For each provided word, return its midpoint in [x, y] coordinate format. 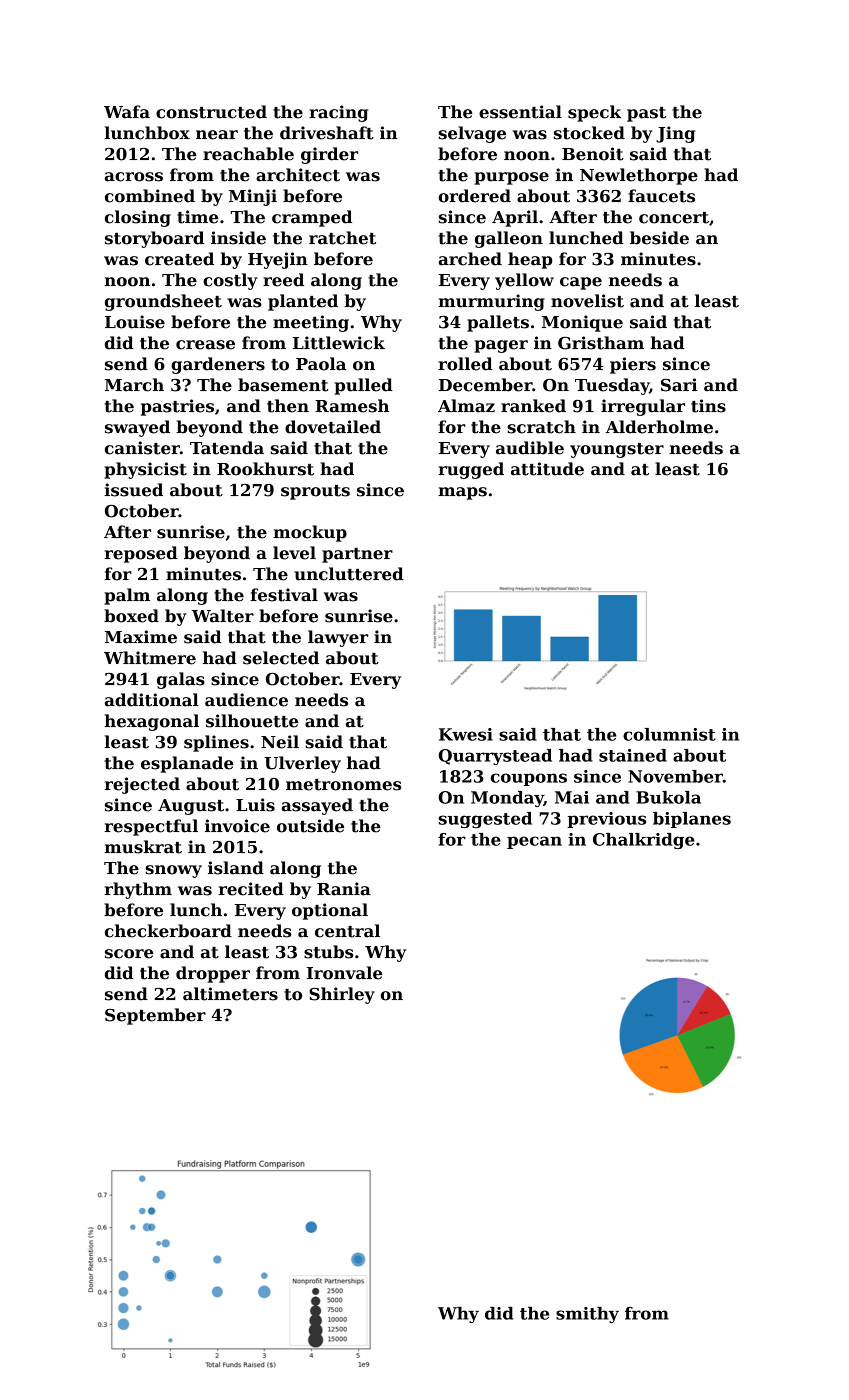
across [134, 177]
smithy [587, 1315]
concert [674, 218]
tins [708, 406]
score [129, 954]
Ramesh [352, 406]
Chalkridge [643, 841]
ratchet [342, 238]
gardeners [218, 365]
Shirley [342, 995]
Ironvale [344, 973]
